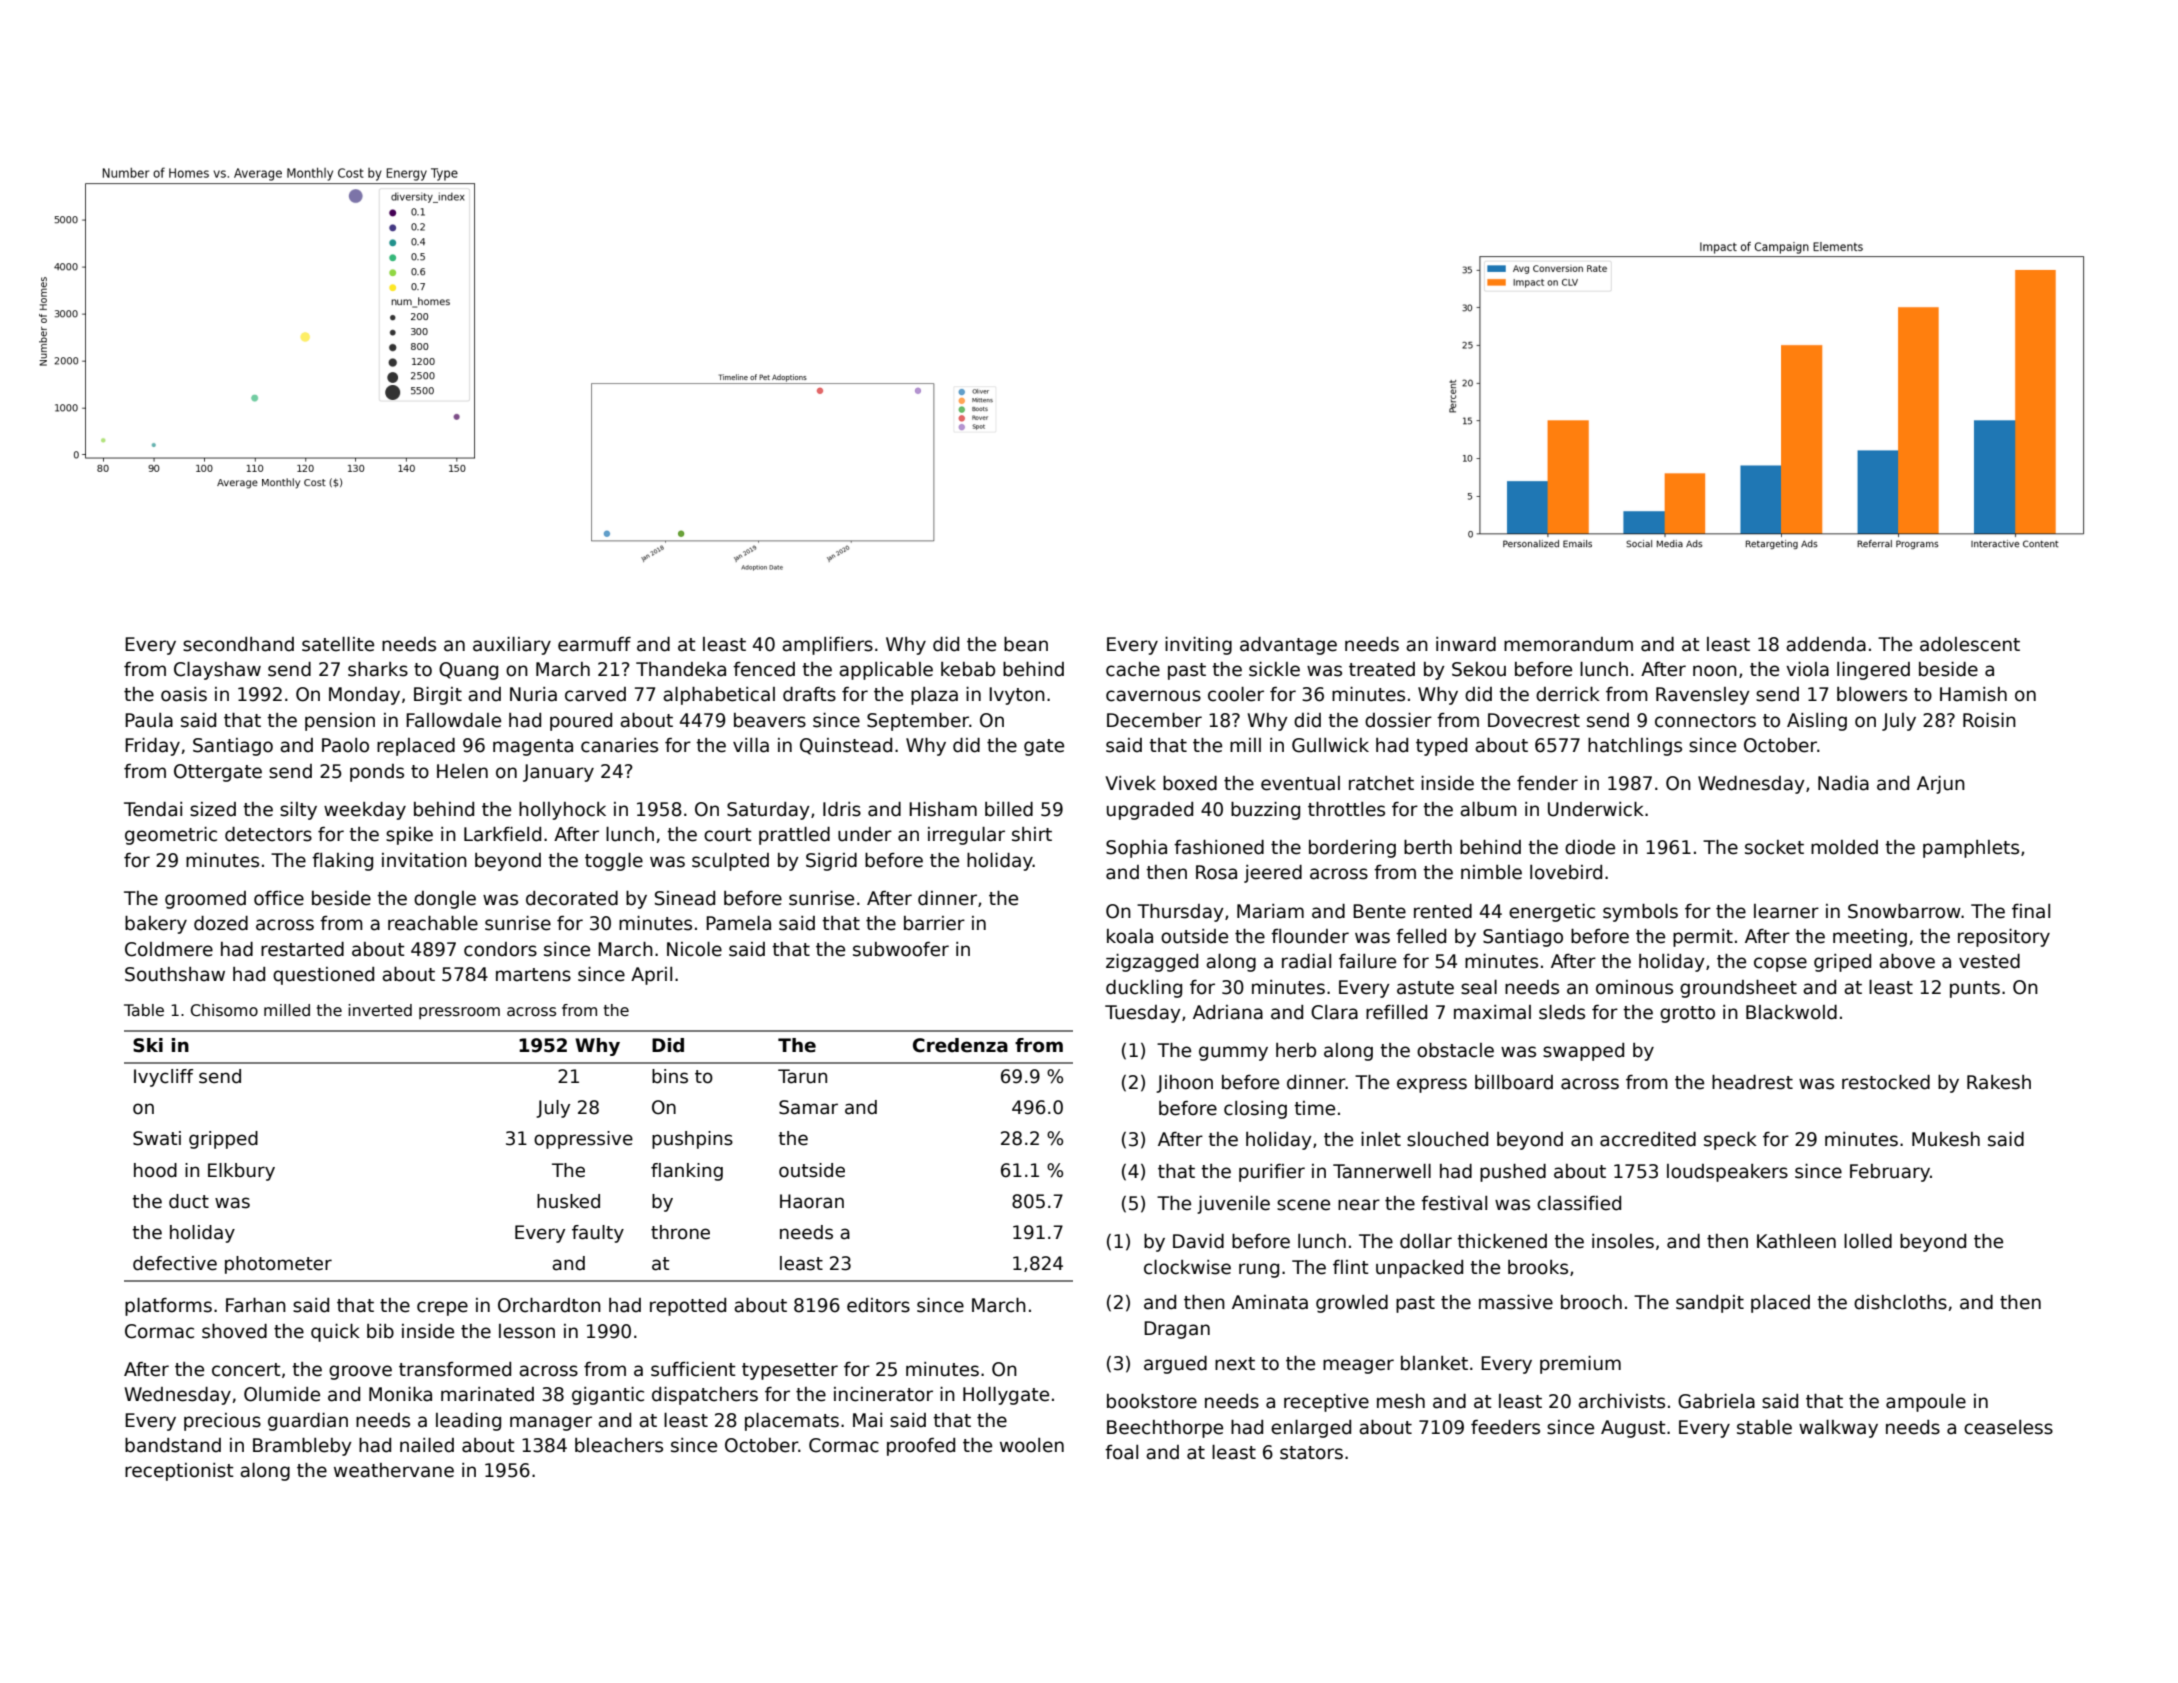 The image size is (2178, 1683). Describe the element at coordinates (302, 949) in the document. I see `restarted` at that location.
